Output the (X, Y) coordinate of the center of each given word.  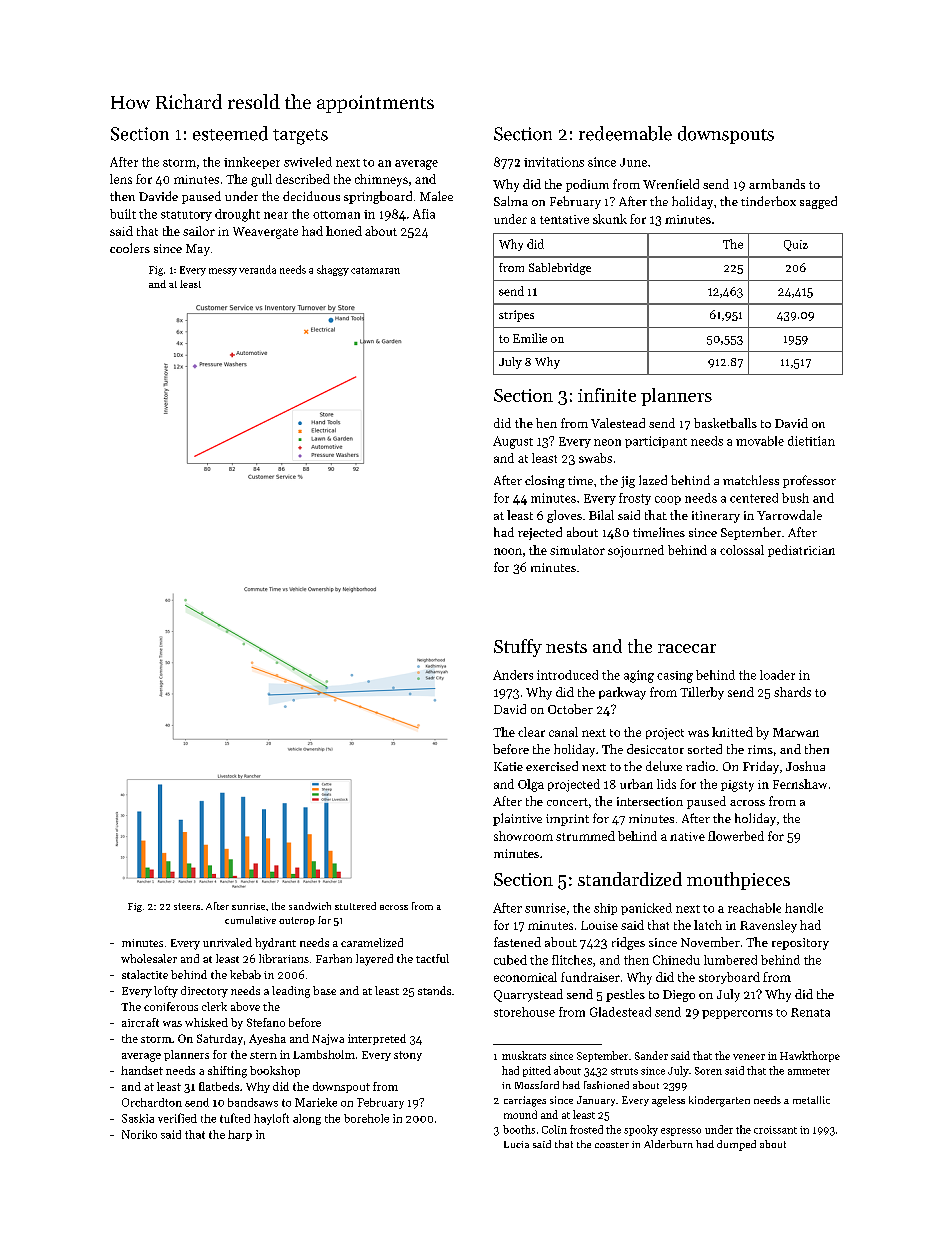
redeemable (625, 133)
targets (300, 137)
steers (187, 906)
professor (809, 481)
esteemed (230, 133)
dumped (736, 1145)
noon (508, 551)
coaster (612, 1145)
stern (263, 1055)
